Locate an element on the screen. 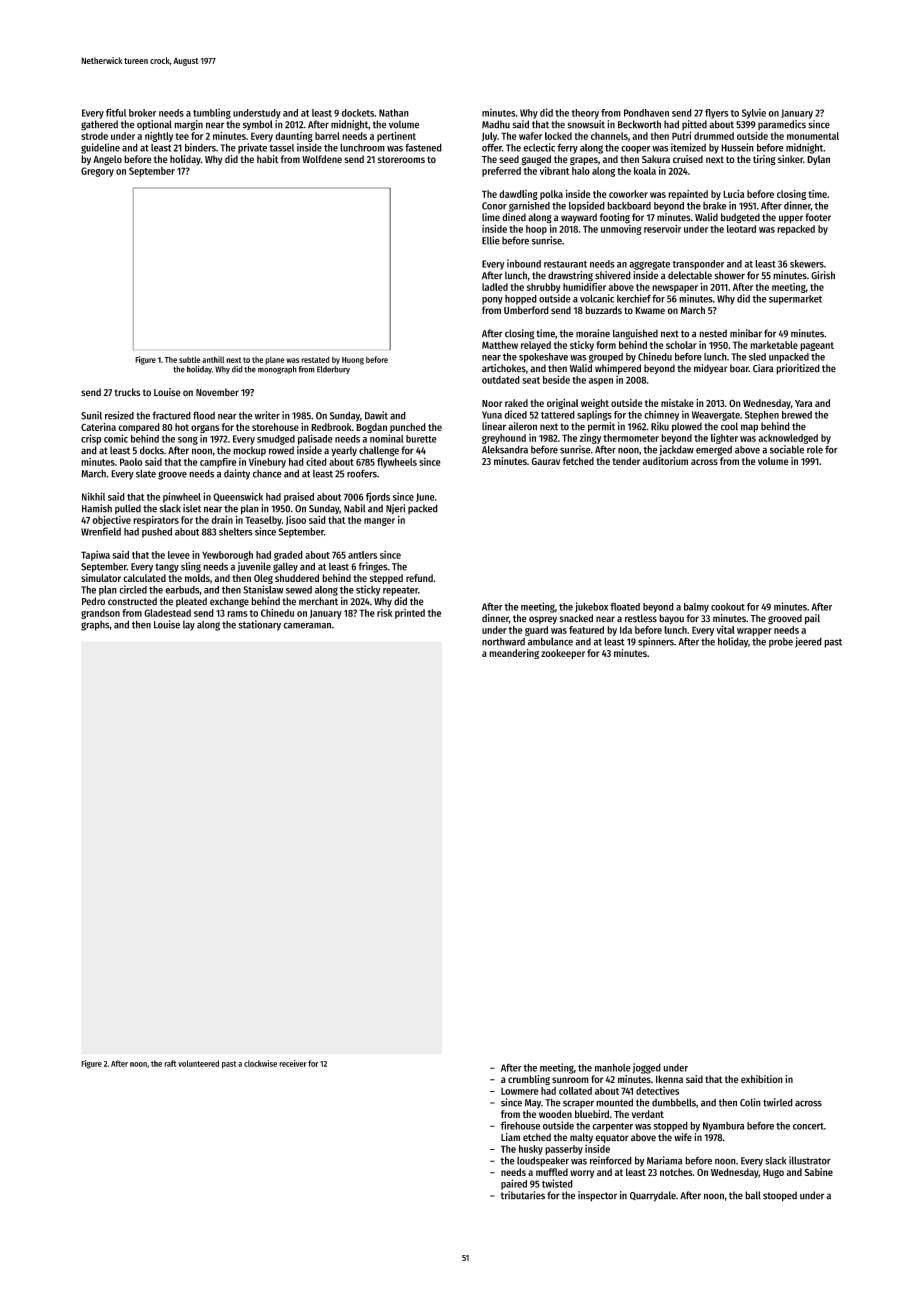 The width and height of the screenshot is (924, 1308). printed is located at coordinates (410, 614).
